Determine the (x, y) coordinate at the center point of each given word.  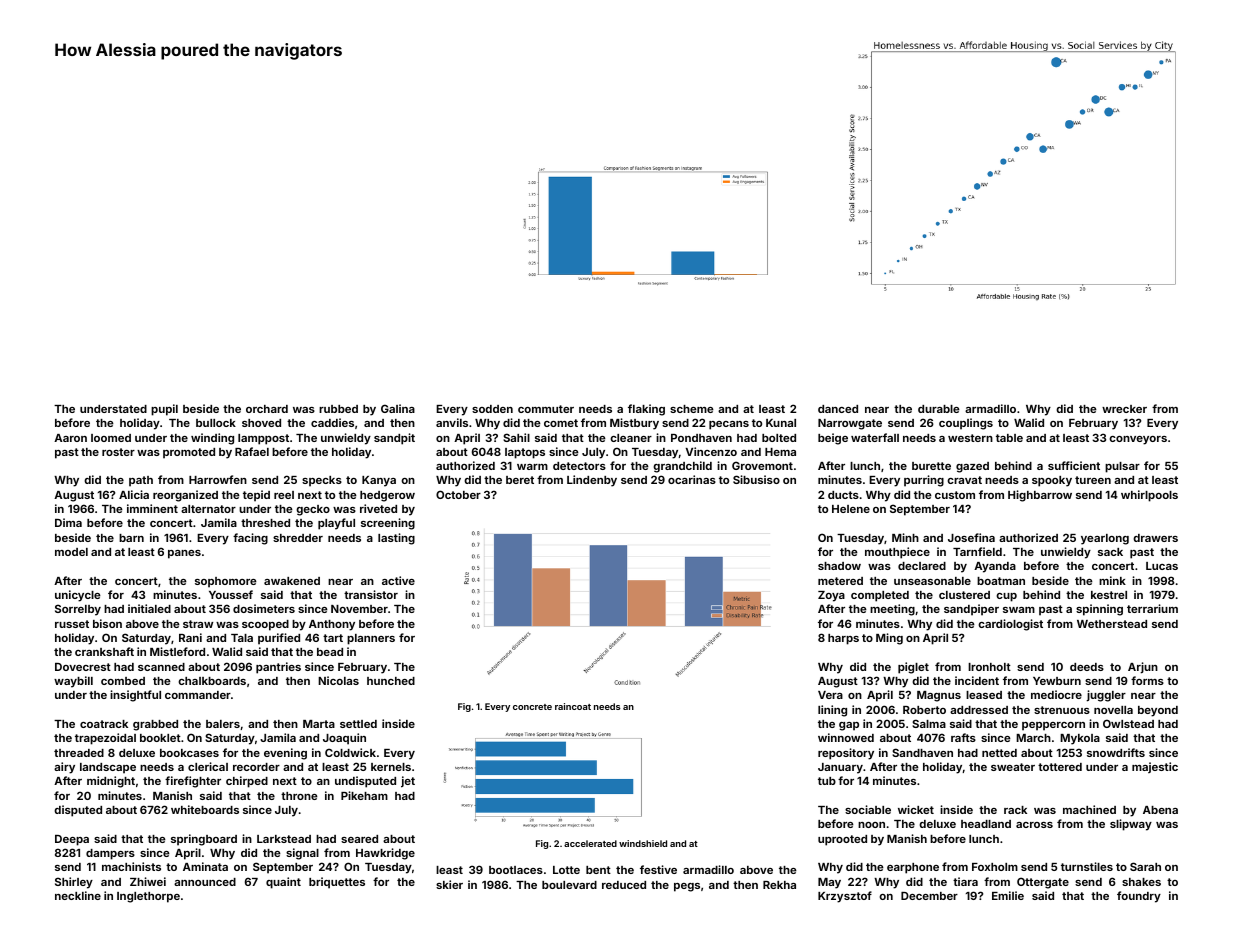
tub (827, 781)
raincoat (573, 706)
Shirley (74, 883)
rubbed (338, 409)
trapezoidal (105, 739)
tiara (965, 881)
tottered (1060, 767)
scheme (692, 409)
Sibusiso (756, 479)
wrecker (1124, 409)
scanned (161, 667)
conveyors (1138, 440)
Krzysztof (845, 897)
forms (1147, 680)
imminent (152, 508)
